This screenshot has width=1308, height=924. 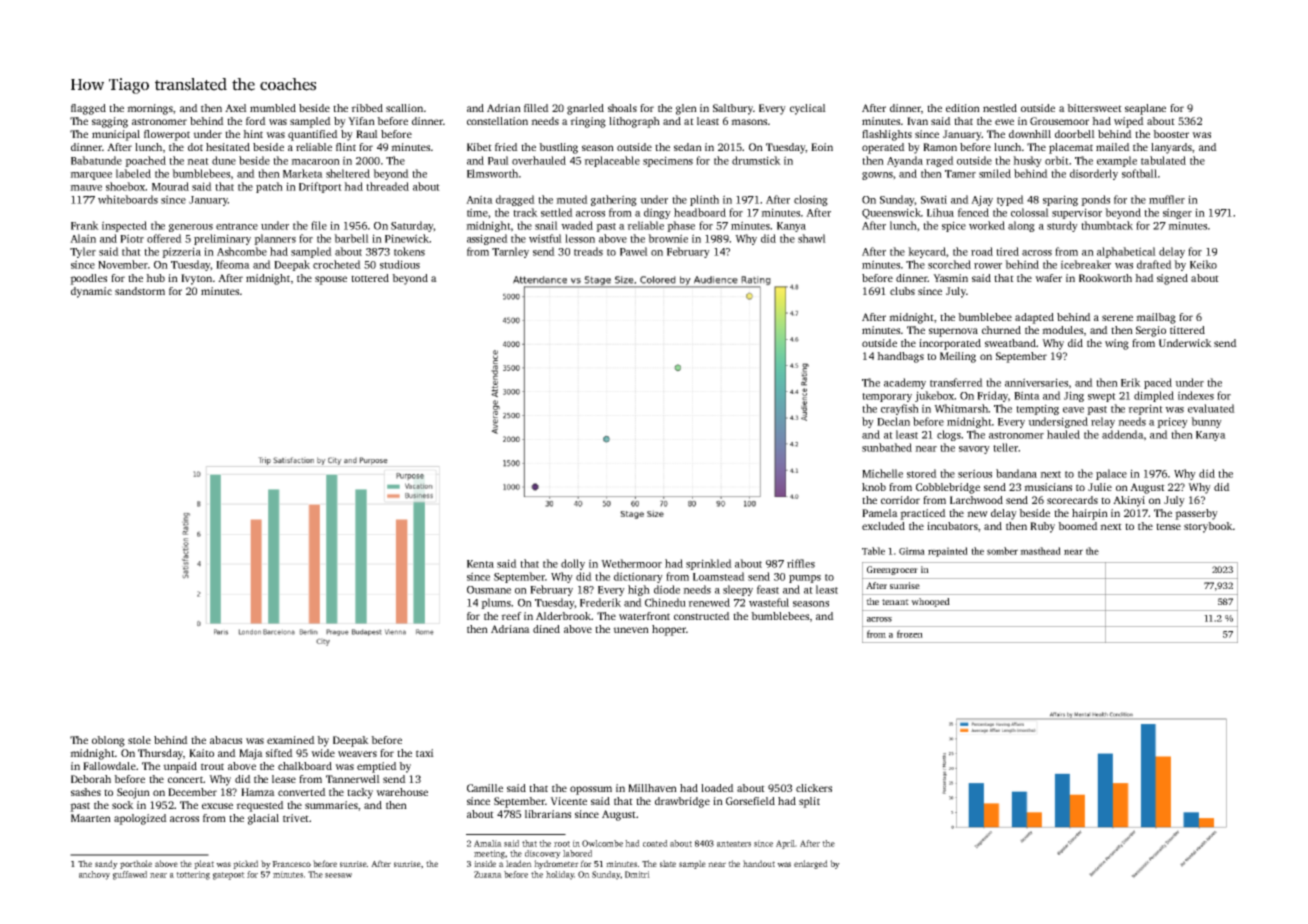 What do you see at coordinates (1145, 109) in the screenshot?
I see `seaplane` at bounding box center [1145, 109].
